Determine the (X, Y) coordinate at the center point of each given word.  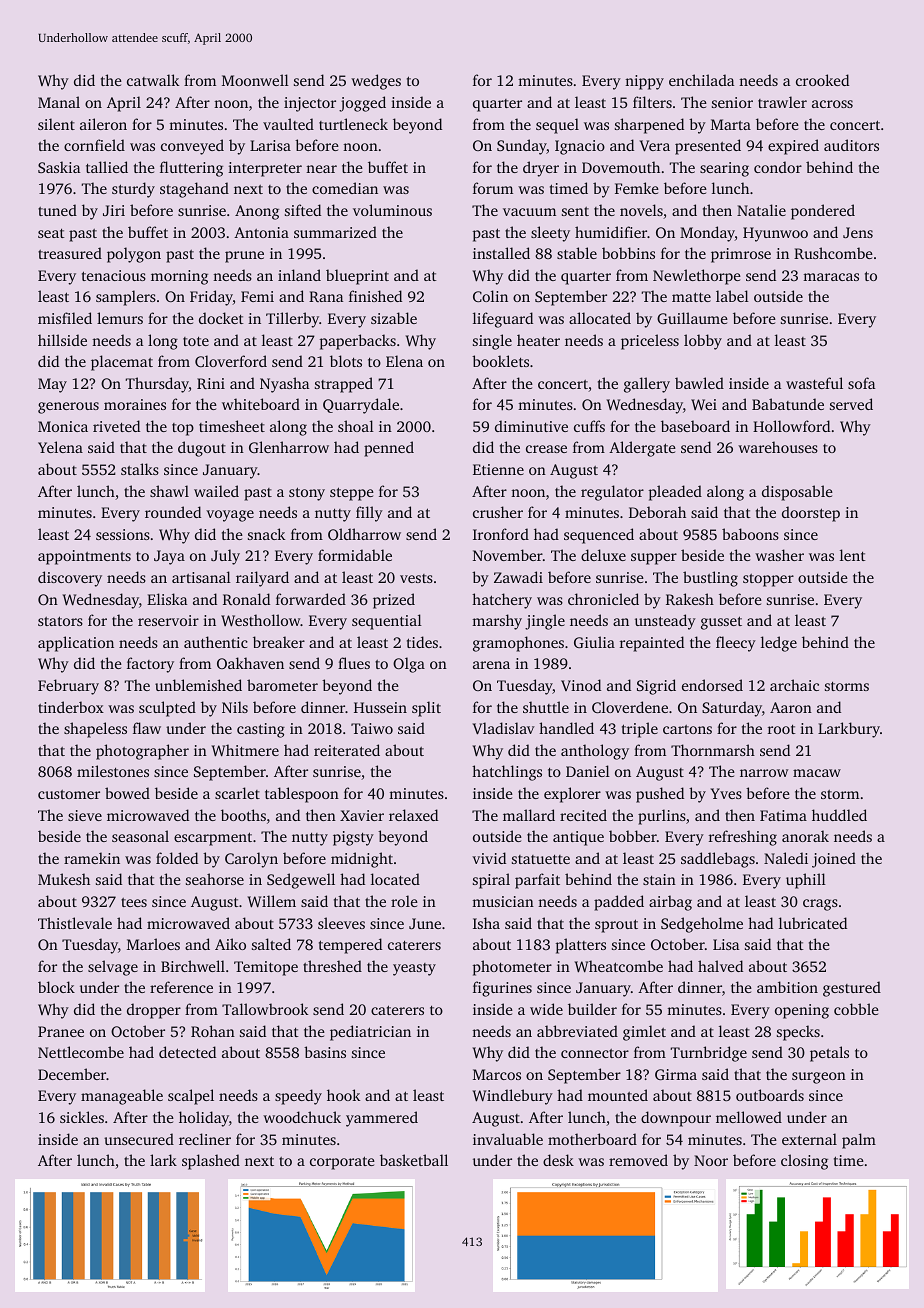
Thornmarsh (713, 750)
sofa (861, 383)
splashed (211, 1162)
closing (804, 1162)
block (56, 987)
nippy (644, 82)
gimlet (644, 1033)
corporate (342, 1163)
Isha (486, 923)
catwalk (153, 80)
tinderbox (71, 707)
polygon (134, 255)
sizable (394, 318)
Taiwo (372, 728)
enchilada (701, 80)
